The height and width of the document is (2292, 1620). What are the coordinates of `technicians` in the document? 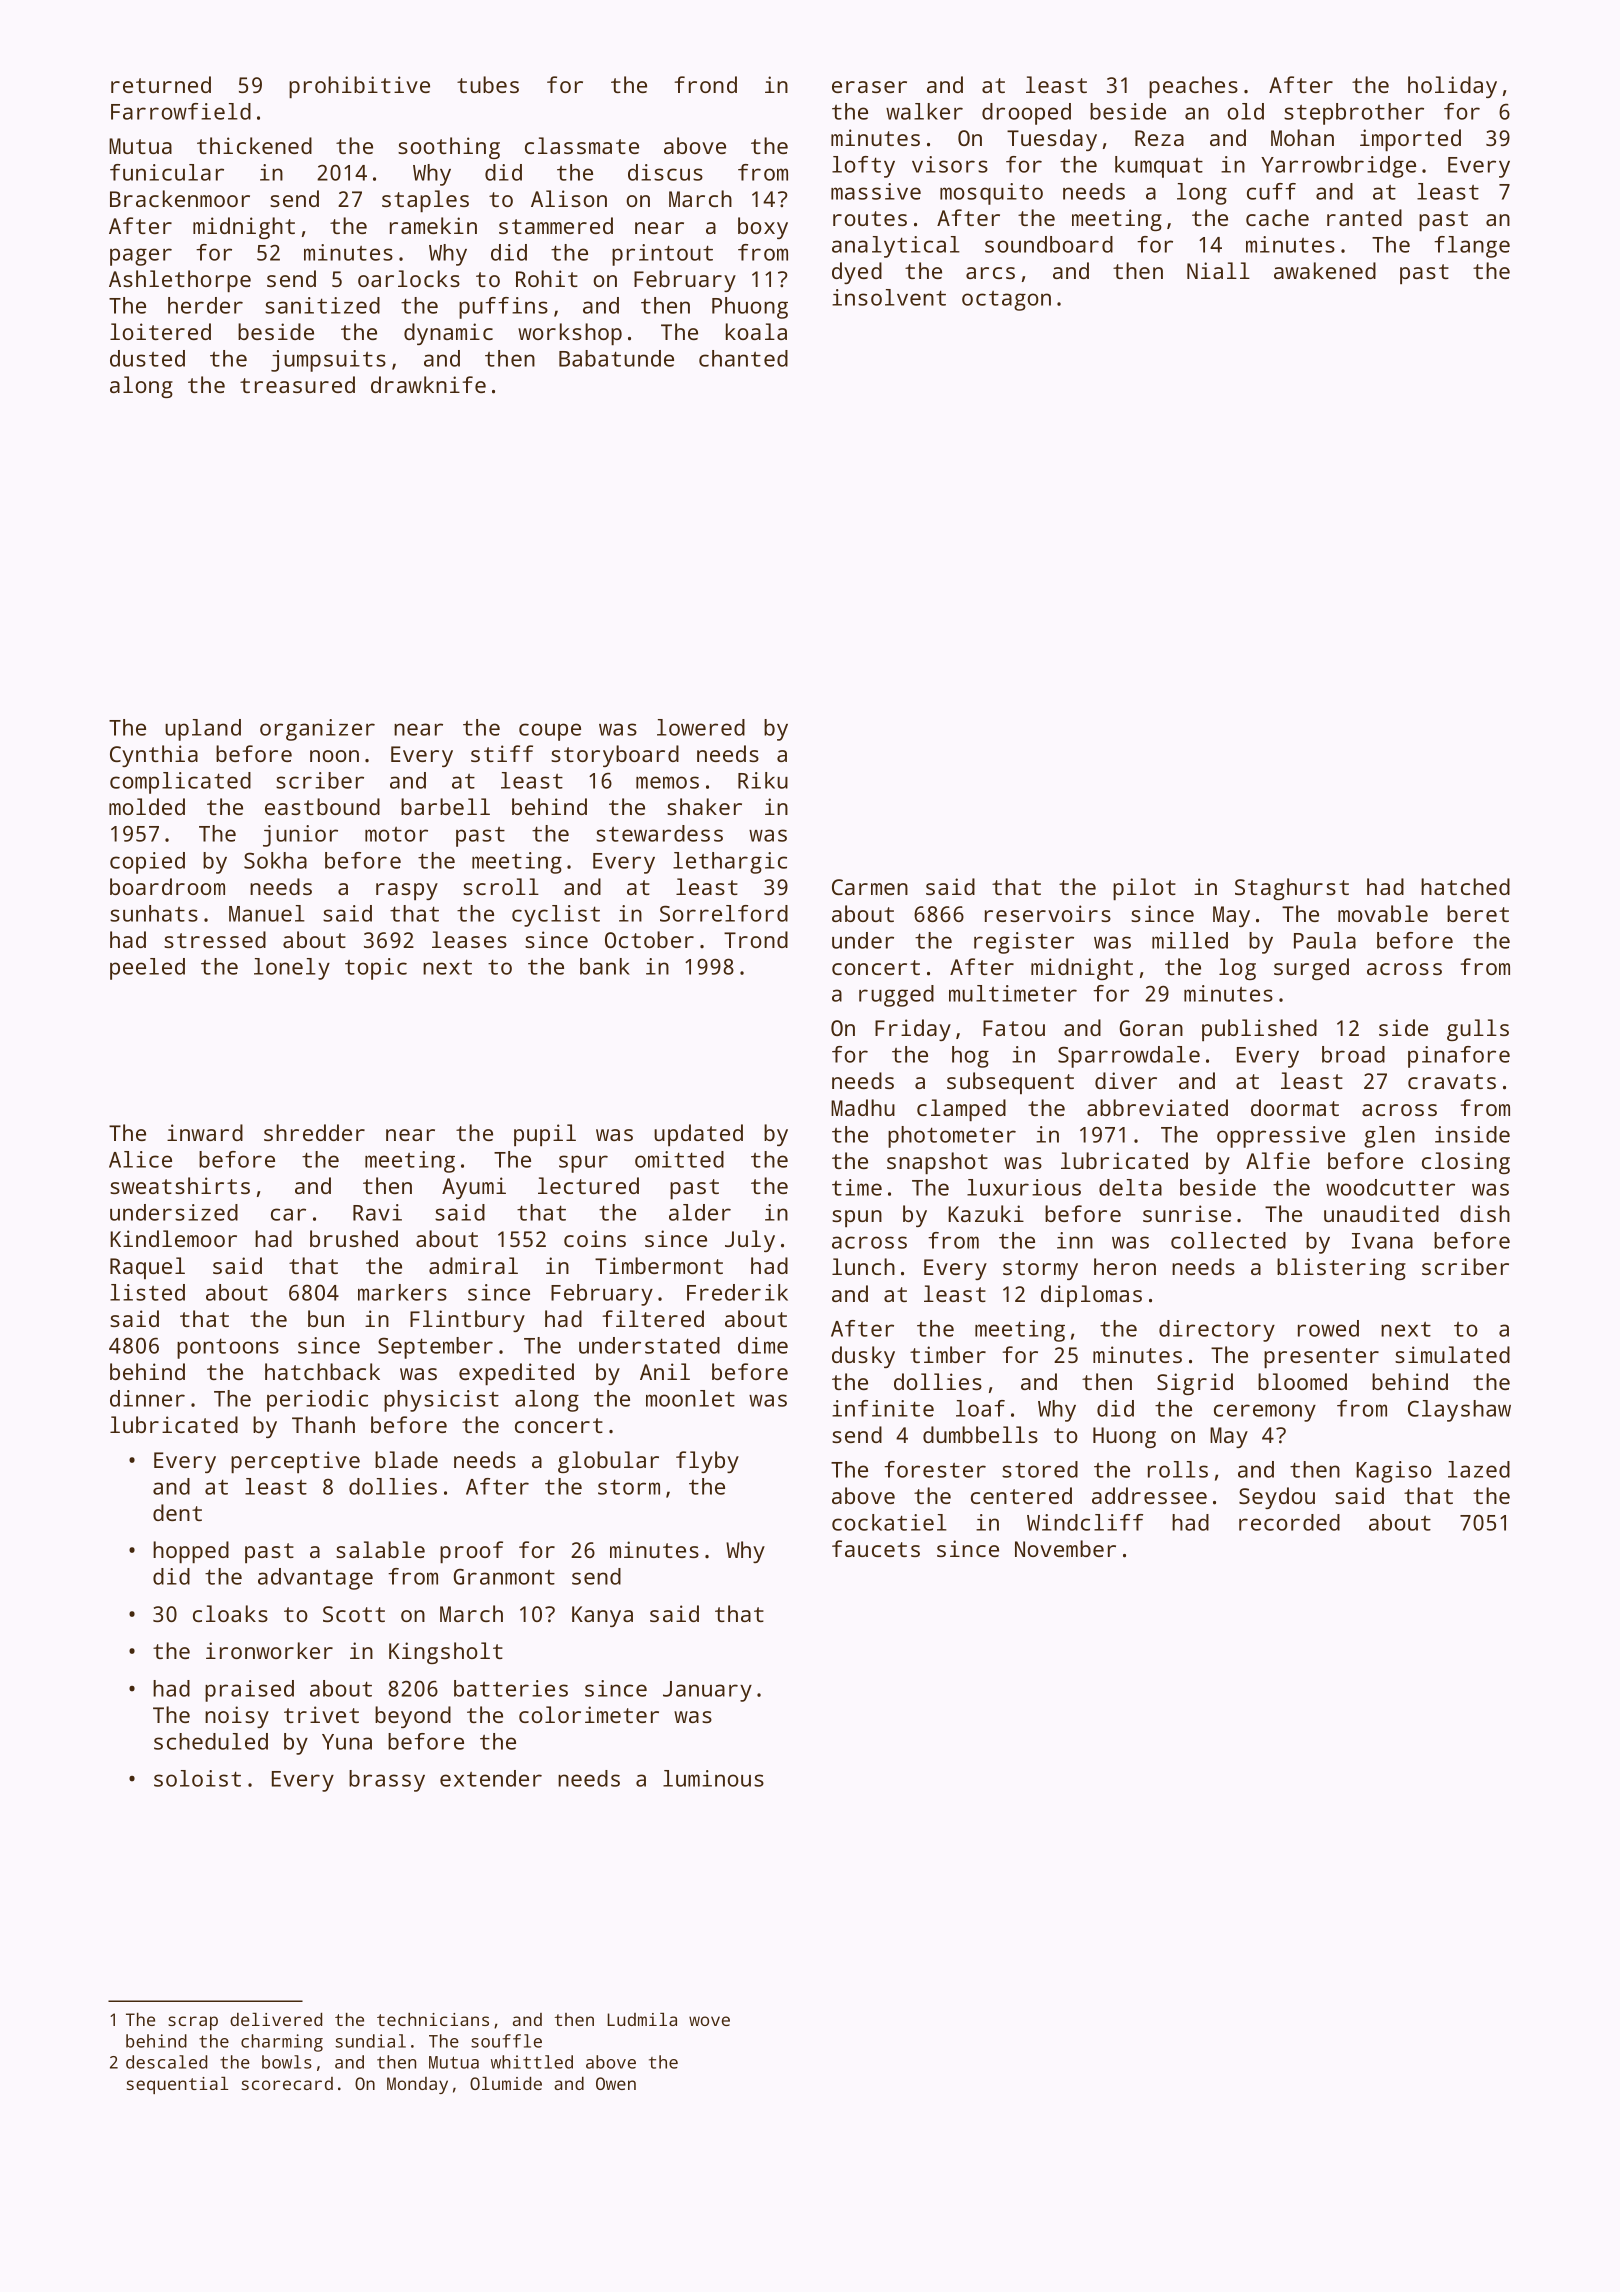 It's located at (433, 2019).
